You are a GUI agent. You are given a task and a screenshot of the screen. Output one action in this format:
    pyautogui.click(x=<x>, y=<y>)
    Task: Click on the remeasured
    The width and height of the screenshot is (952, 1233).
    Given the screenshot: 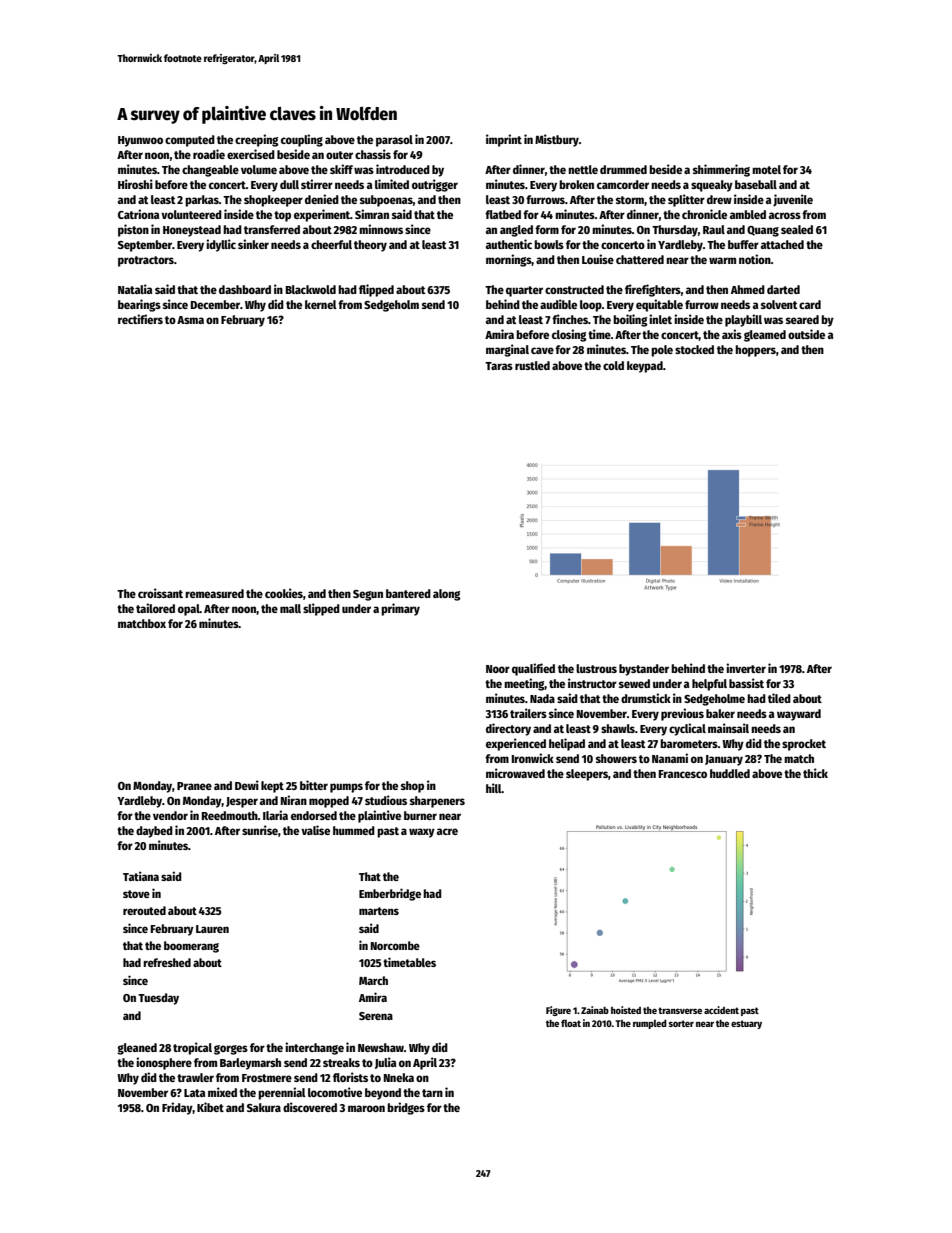 What is the action you would take?
    pyautogui.click(x=214, y=593)
